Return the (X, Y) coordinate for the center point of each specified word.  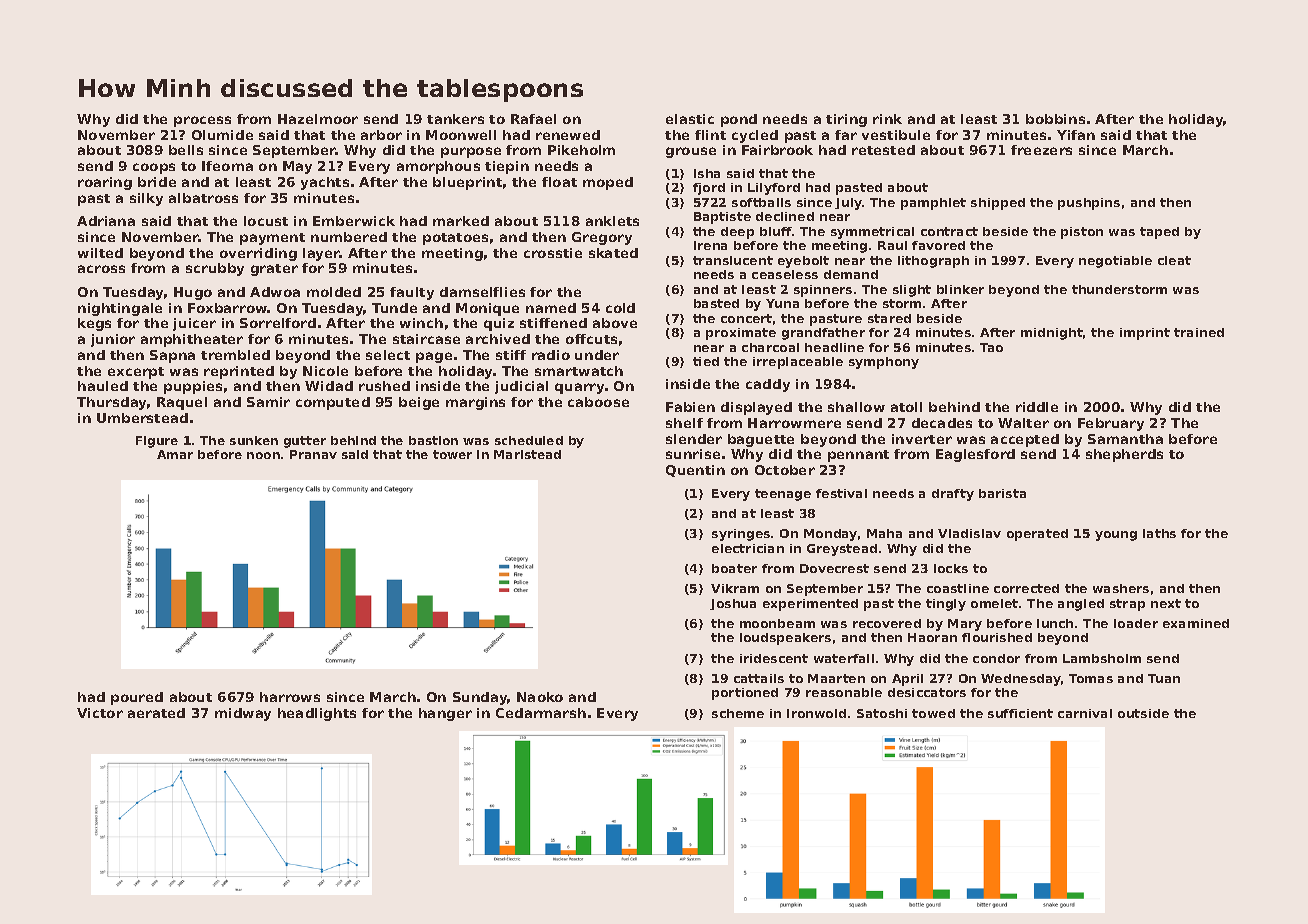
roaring (105, 183)
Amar (175, 454)
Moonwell (461, 135)
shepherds (1124, 455)
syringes (741, 535)
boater (734, 568)
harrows (290, 697)
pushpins (1089, 204)
